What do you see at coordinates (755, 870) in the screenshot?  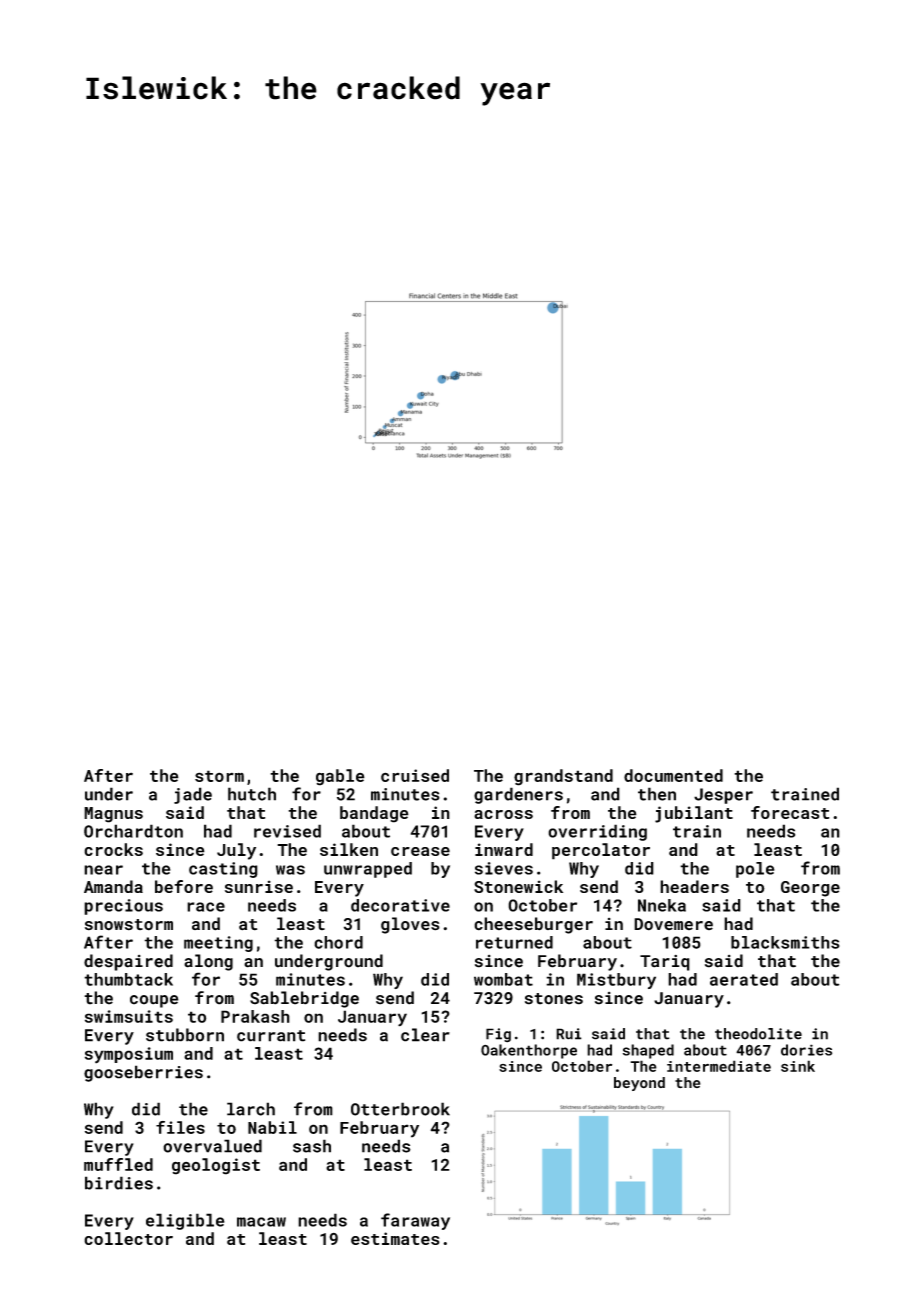 I see `pole` at bounding box center [755, 870].
